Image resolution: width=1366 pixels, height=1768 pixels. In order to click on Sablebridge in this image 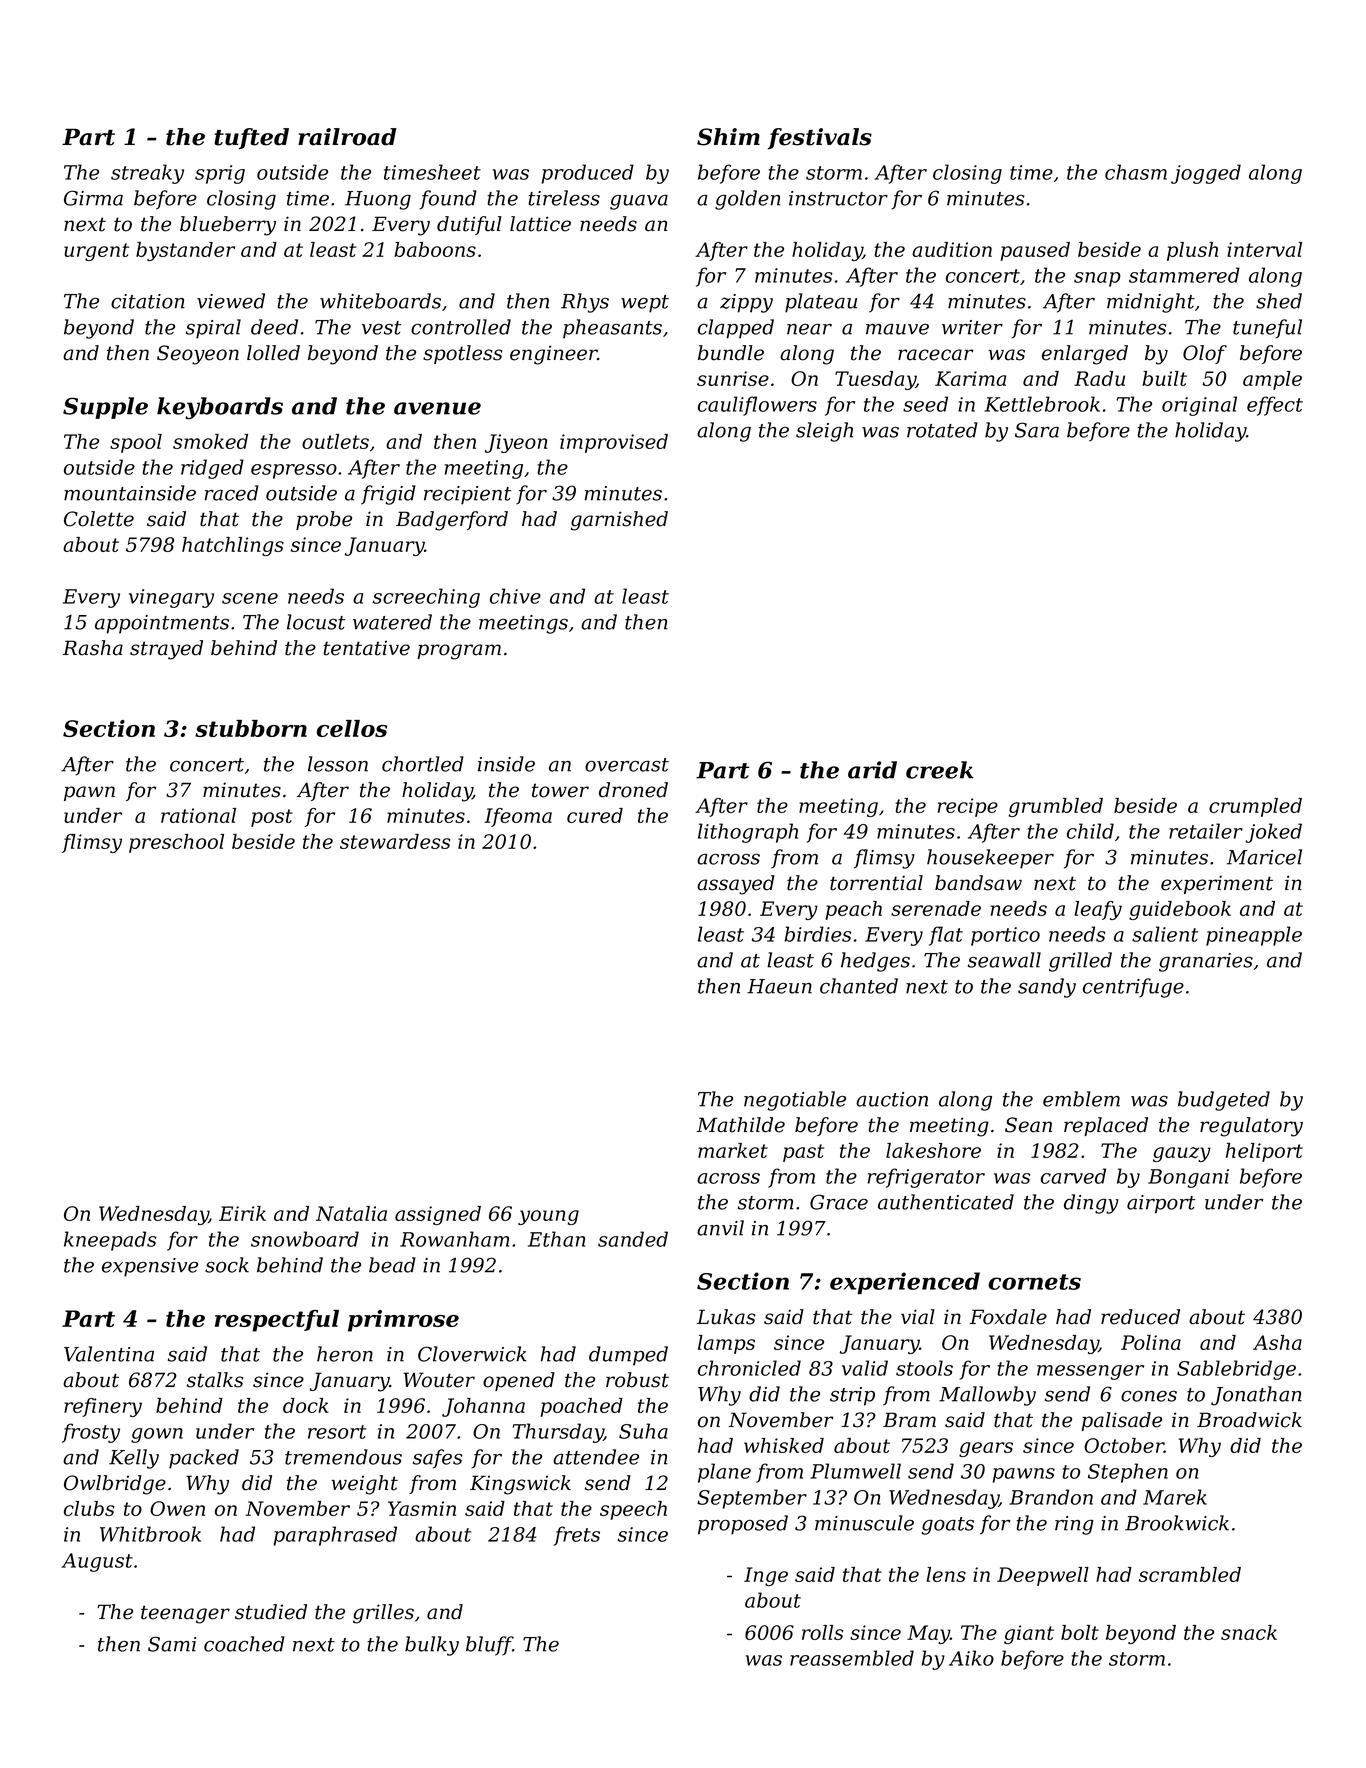, I will do `click(1236, 1370)`.
